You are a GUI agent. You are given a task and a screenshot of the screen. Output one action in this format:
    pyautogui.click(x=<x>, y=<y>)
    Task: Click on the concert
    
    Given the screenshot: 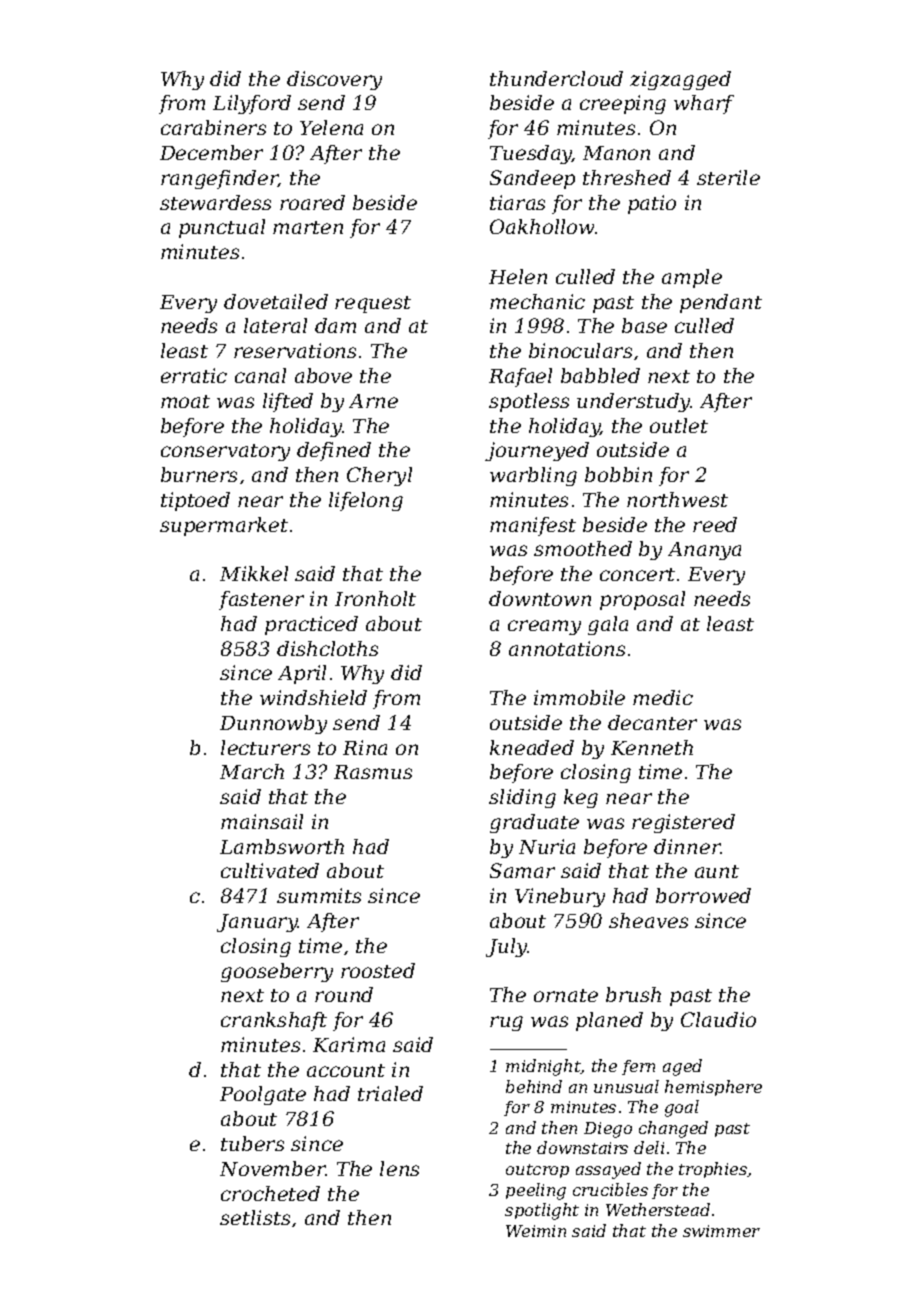 What is the action you would take?
    pyautogui.click(x=637, y=574)
